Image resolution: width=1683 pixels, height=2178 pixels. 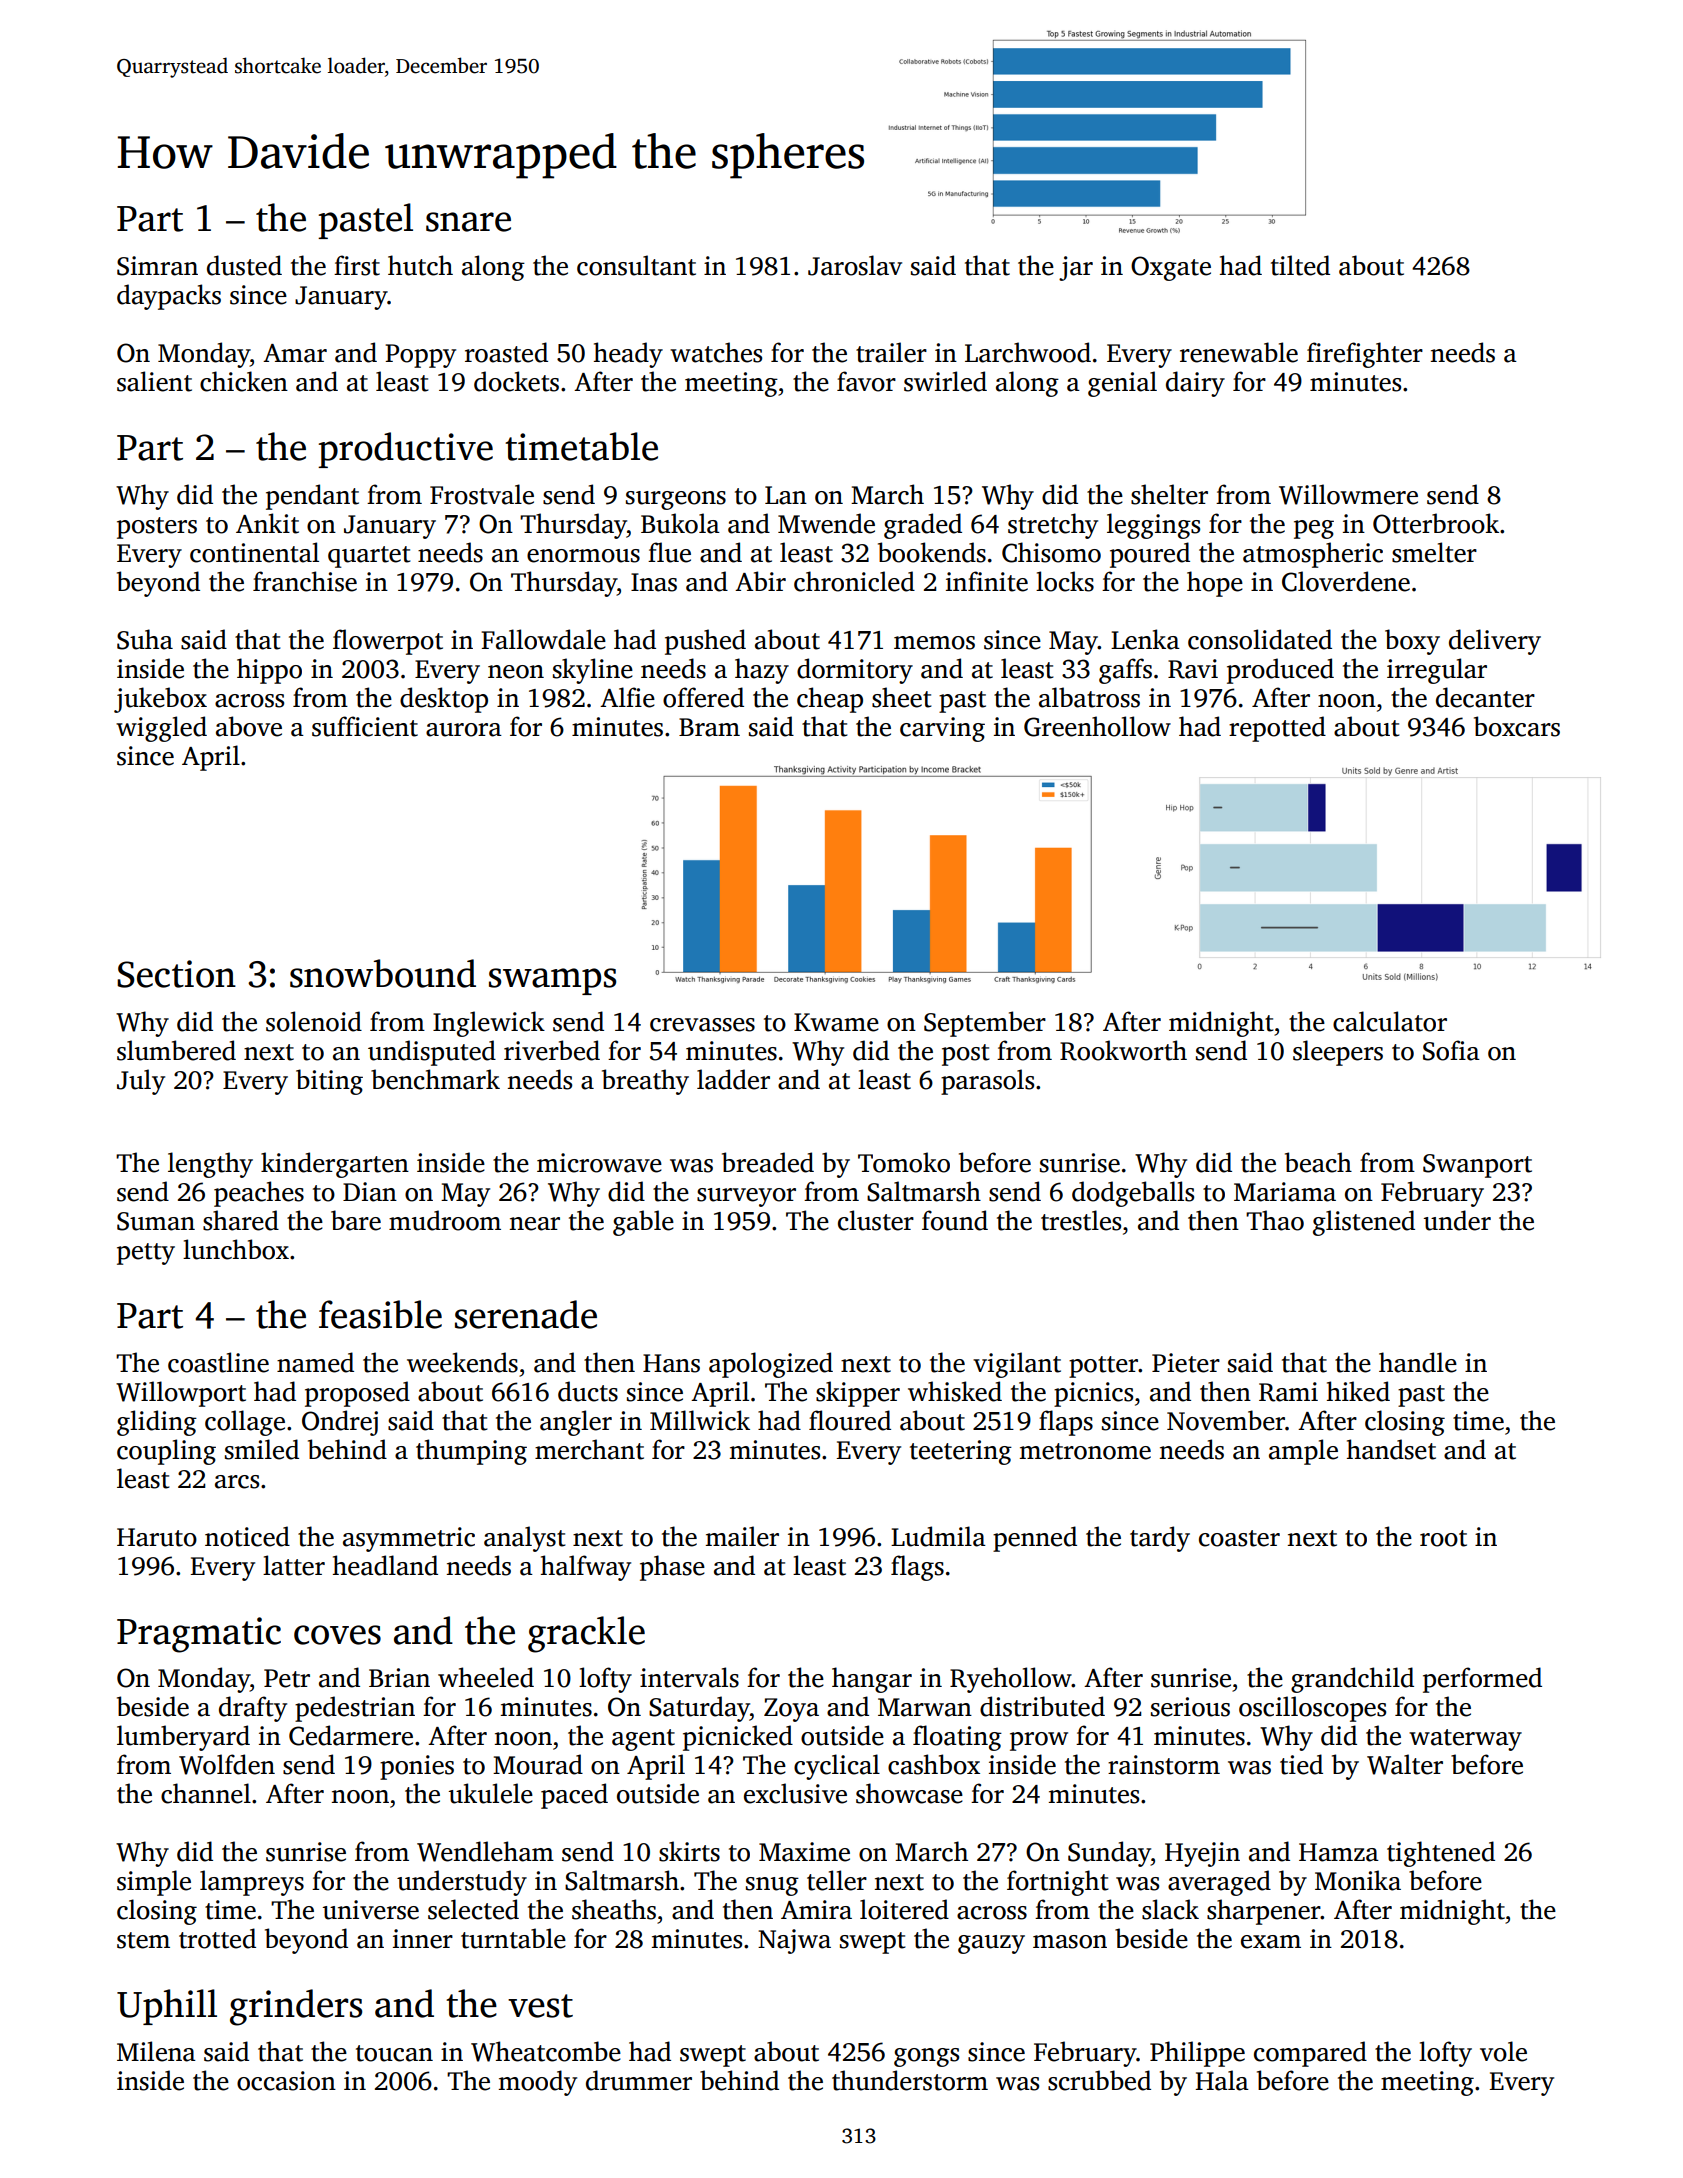 I want to click on noticed, so click(x=247, y=1536).
